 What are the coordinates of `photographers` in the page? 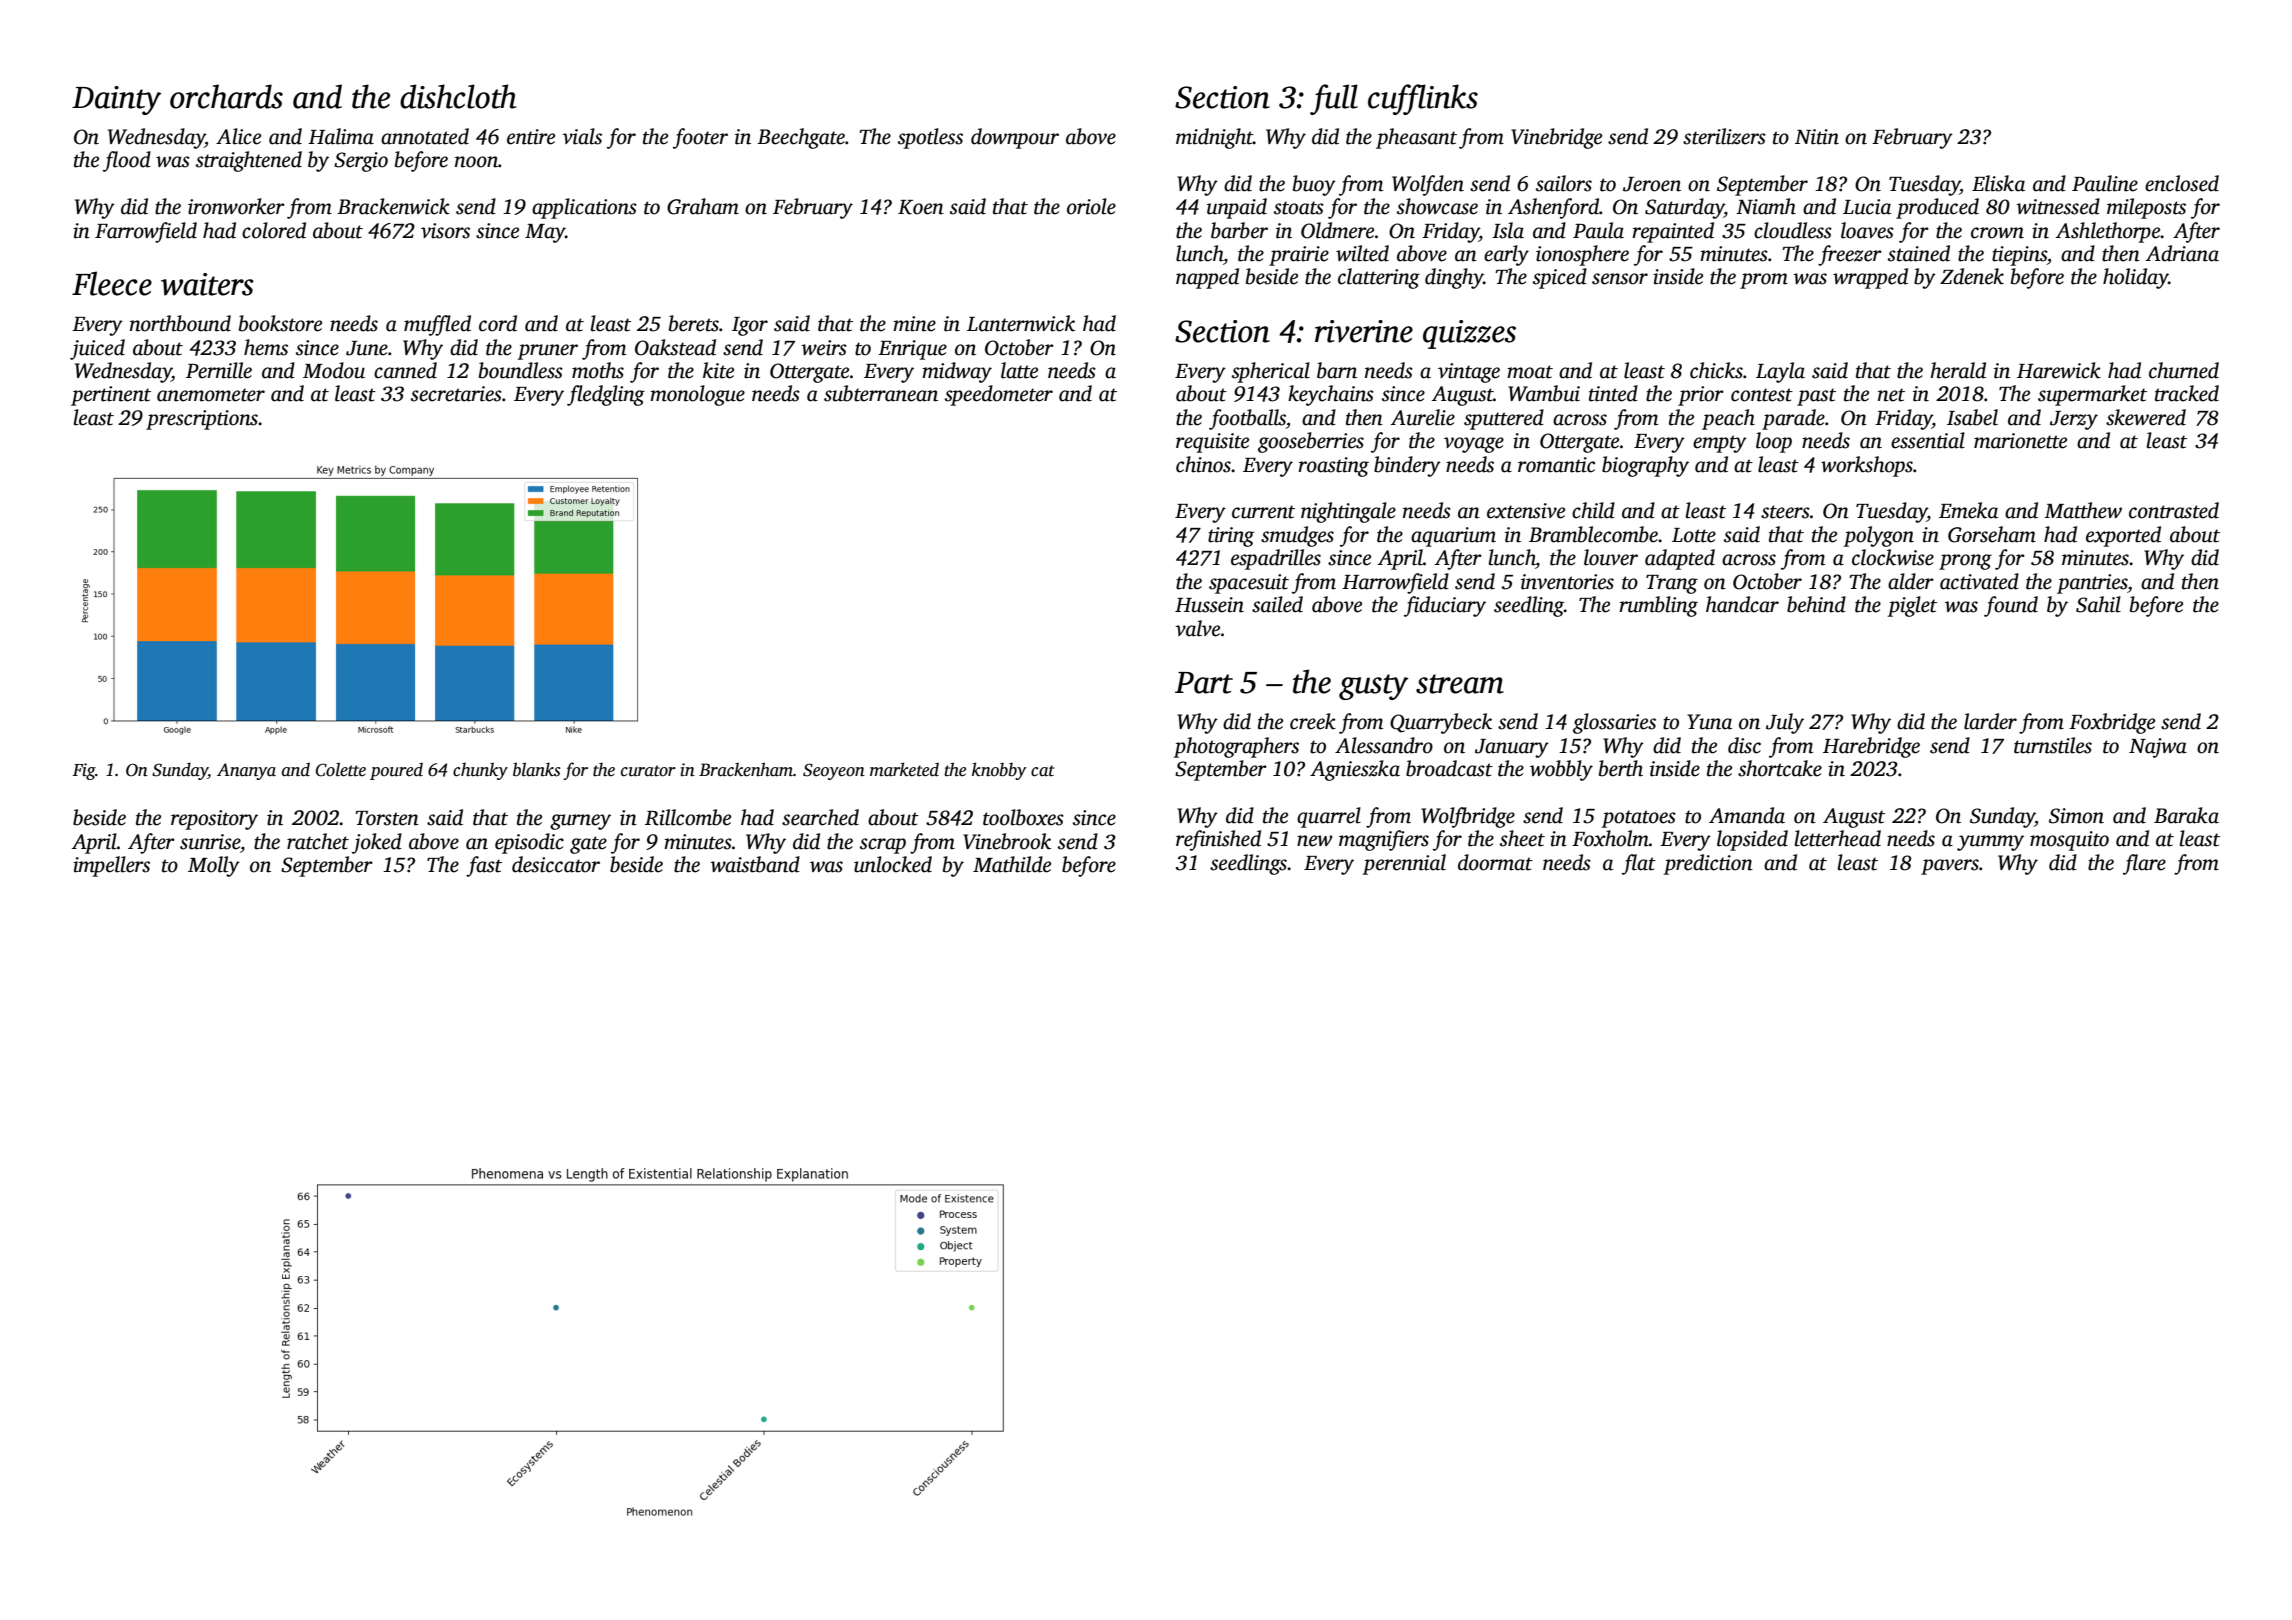 It's located at (1236, 747).
